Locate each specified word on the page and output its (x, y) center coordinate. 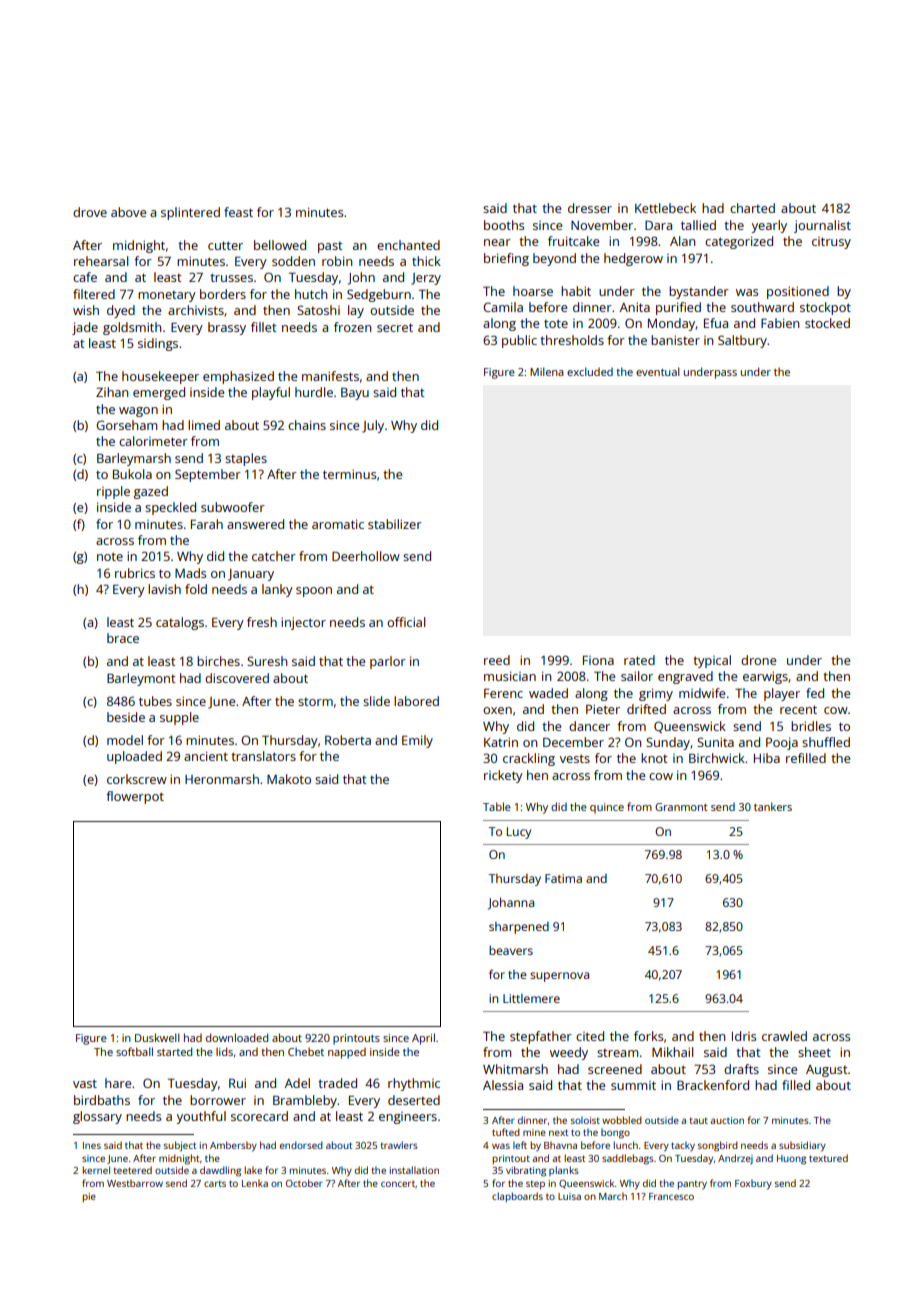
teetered (132, 1170)
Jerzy (426, 279)
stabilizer (395, 524)
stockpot (825, 308)
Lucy (519, 833)
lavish (164, 589)
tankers (773, 806)
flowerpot (135, 797)
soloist (585, 1120)
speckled (170, 508)
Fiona (598, 660)
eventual (658, 371)
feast (238, 212)
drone (758, 660)
